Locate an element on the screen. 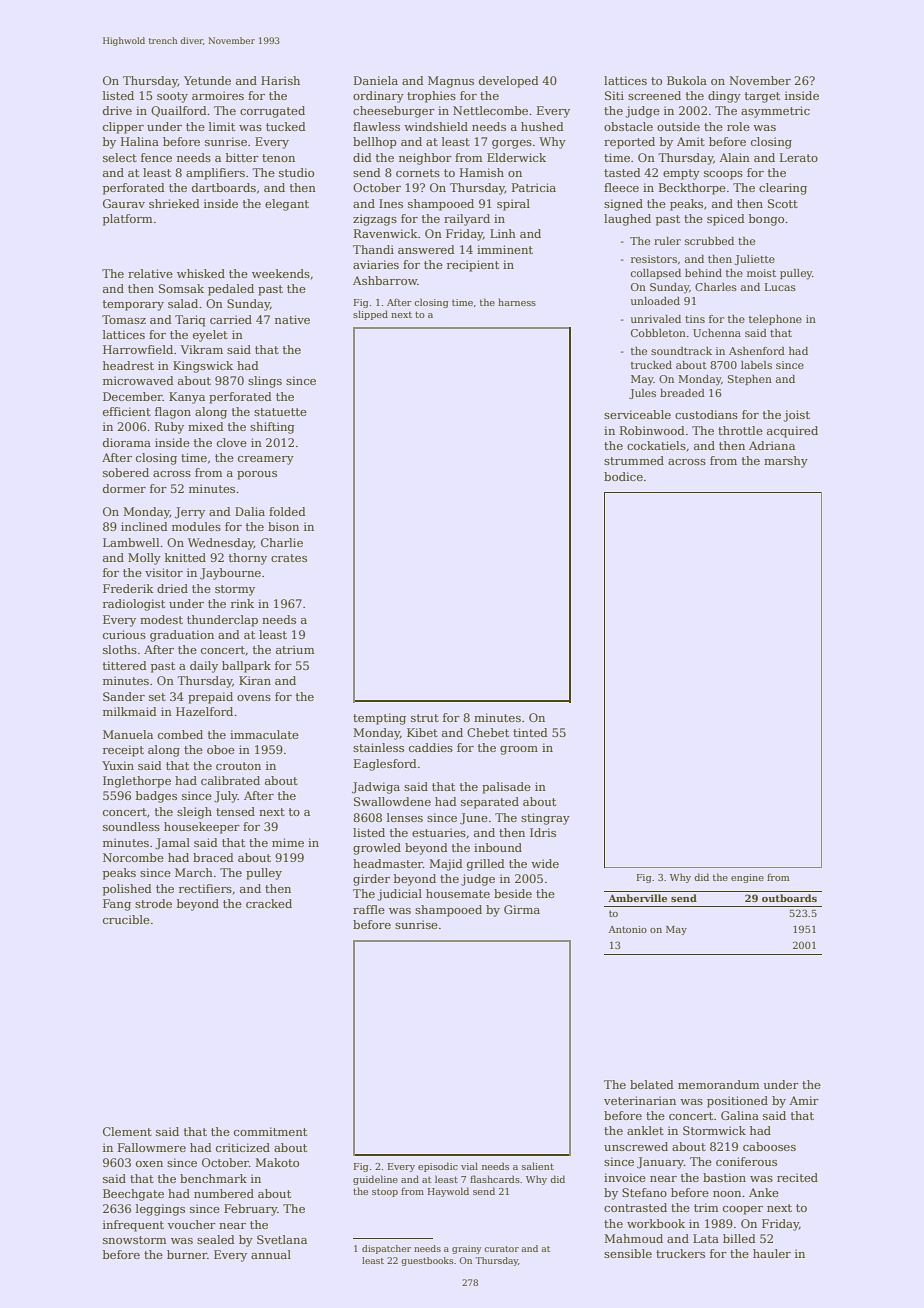  judicial is located at coordinates (400, 895).
